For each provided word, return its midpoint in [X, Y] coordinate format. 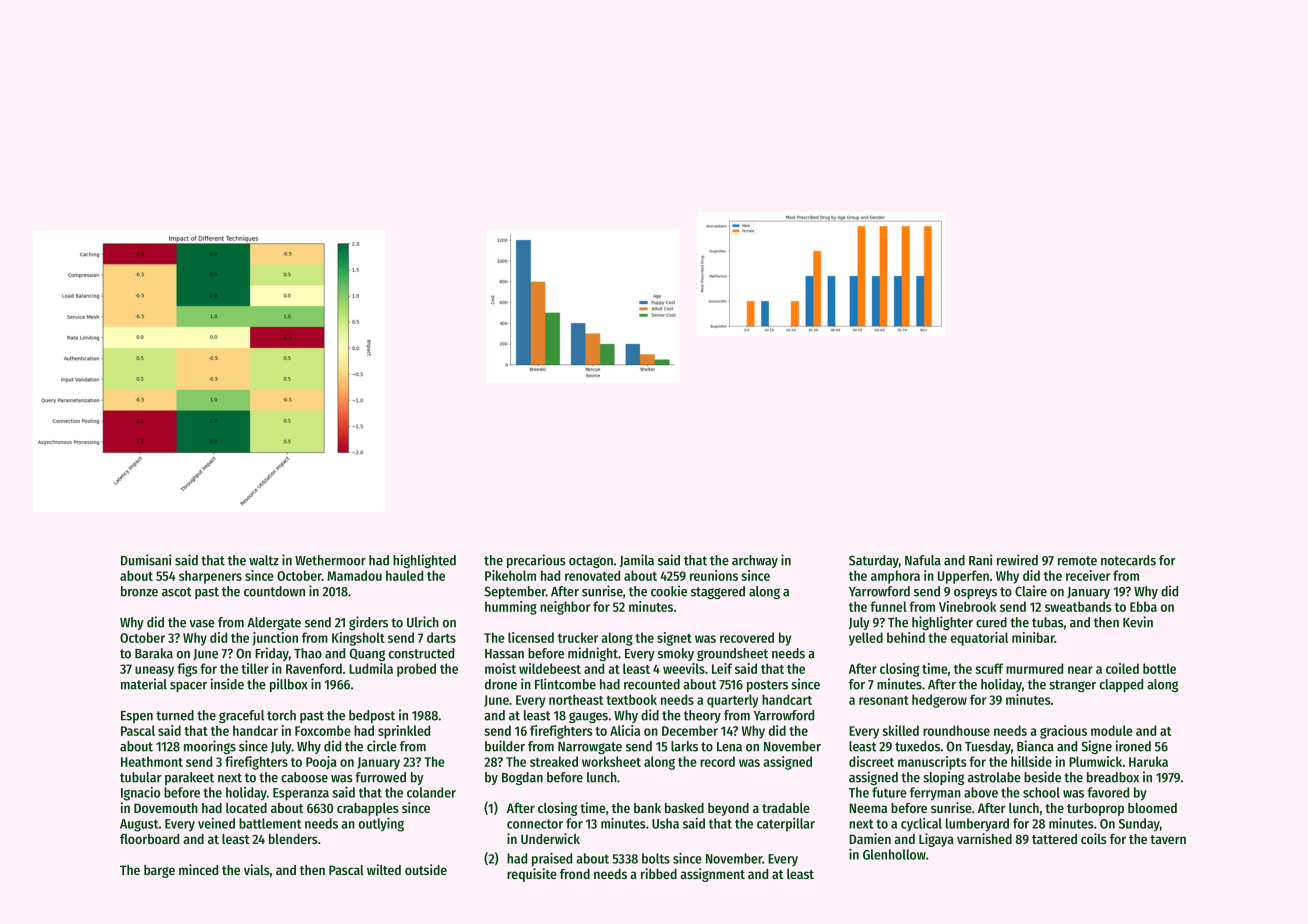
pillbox [289, 685]
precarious [536, 561]
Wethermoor [330, 560]
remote [1077, 561]
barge [159, 871]
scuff [989, 668]
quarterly [733, 701]
